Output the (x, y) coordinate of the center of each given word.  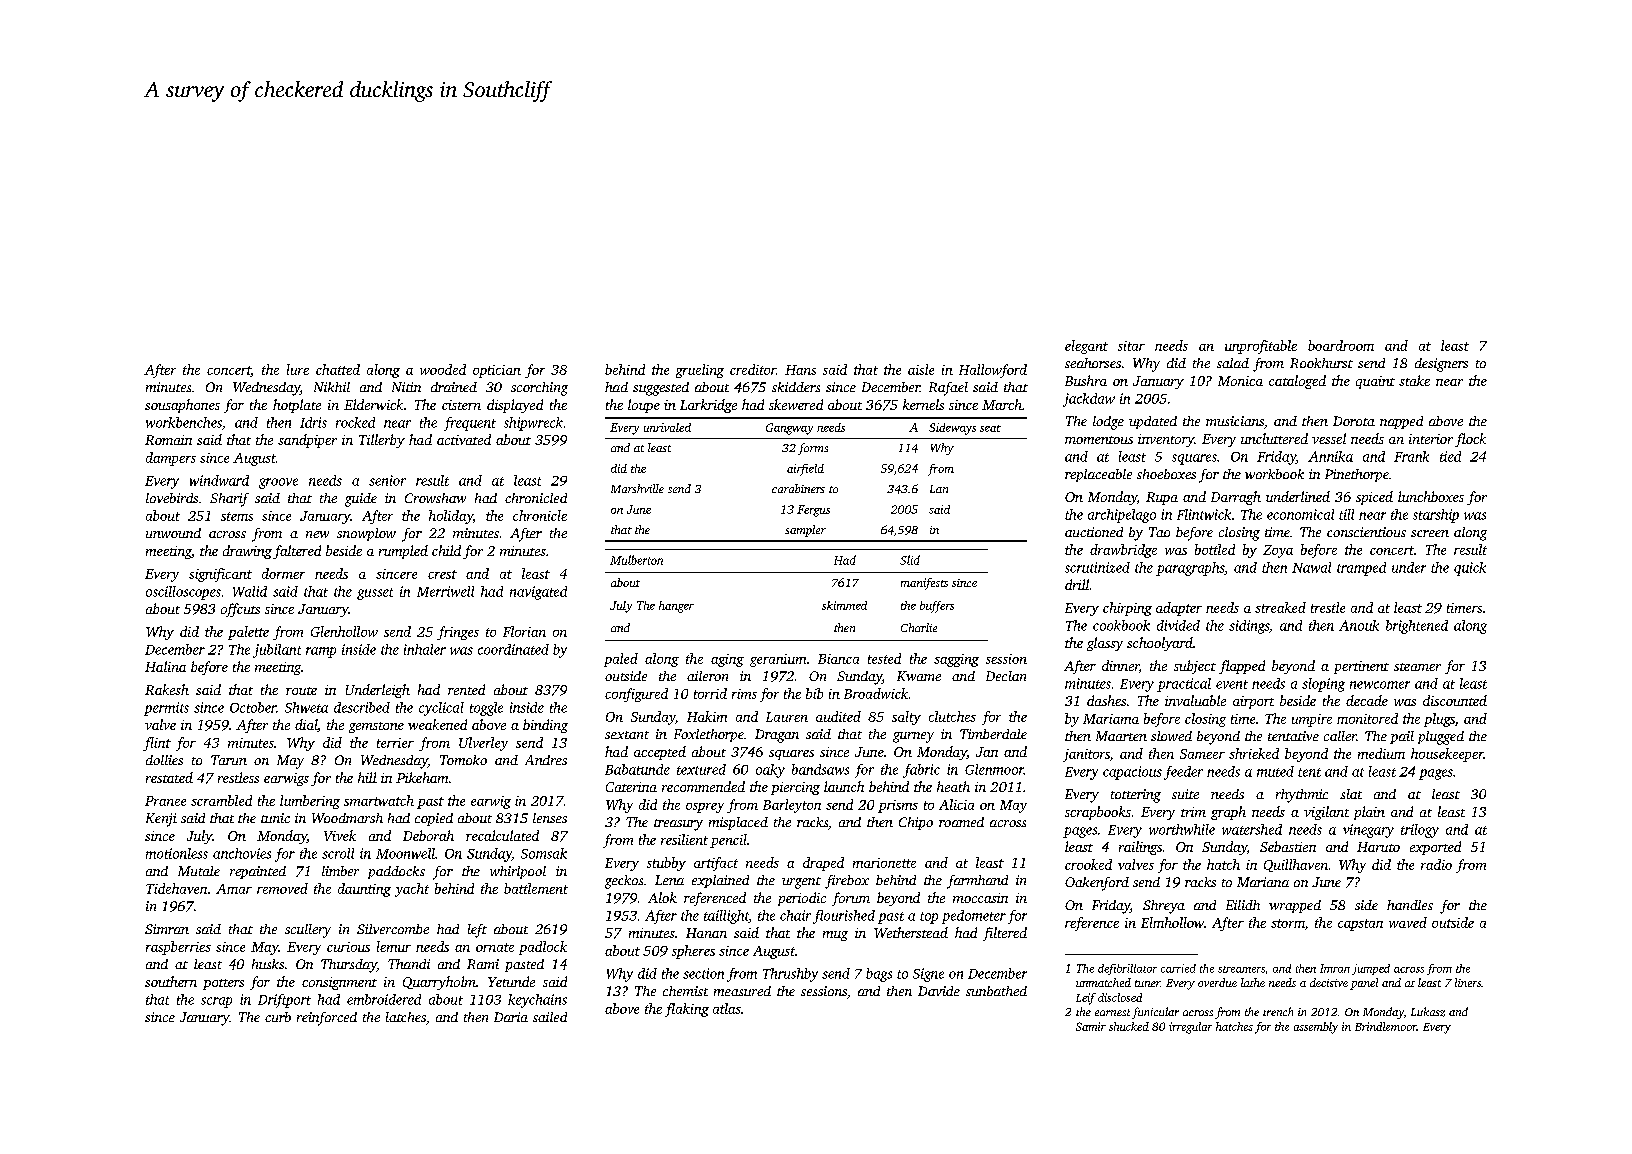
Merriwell (445, 591)
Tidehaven (176, 888)
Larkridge (708, 406)
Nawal (1311, 567)
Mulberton (636, 560)
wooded (443, 369)
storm (1288, 923)
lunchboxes (1431, 496)
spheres (693, 952)
